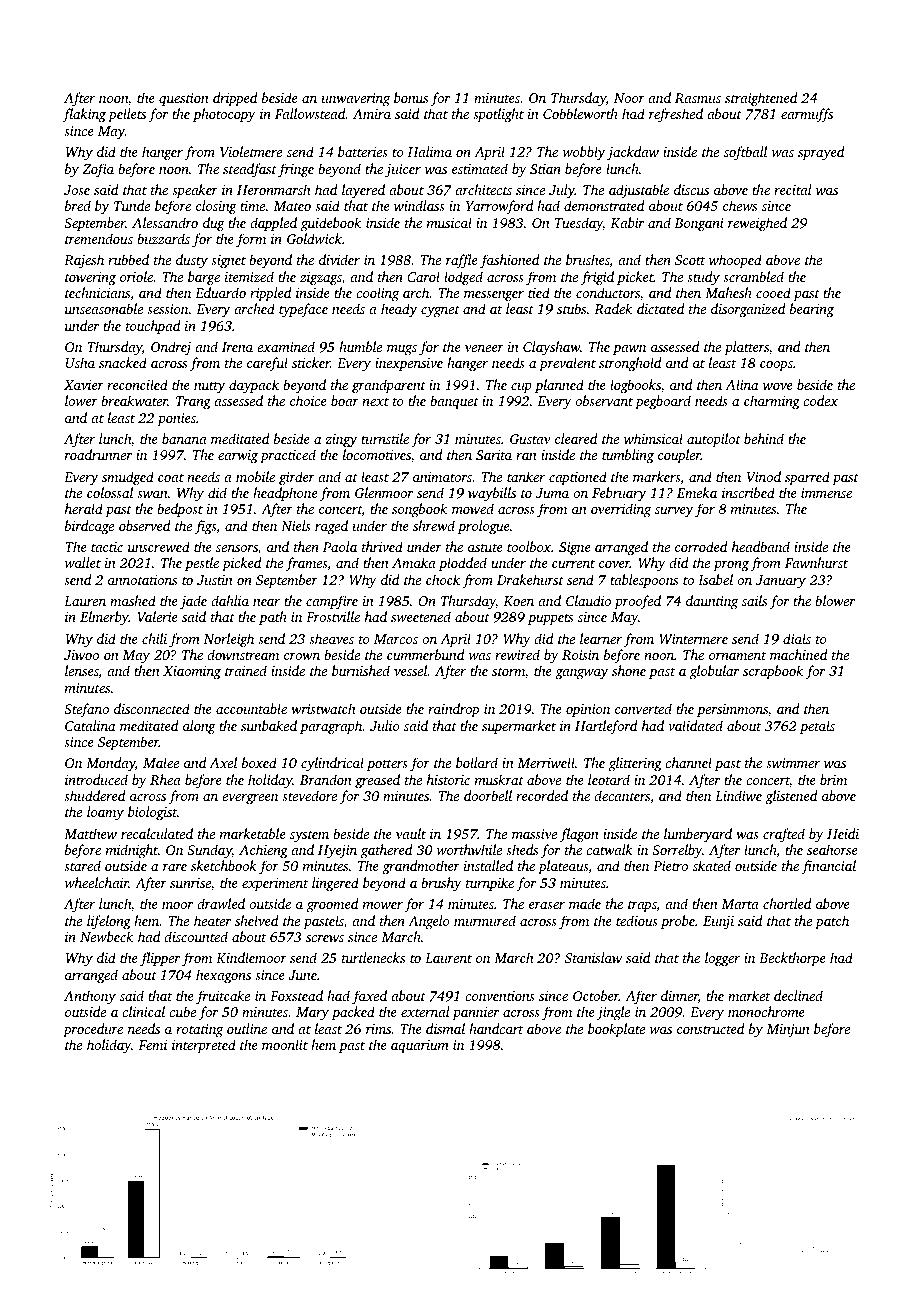 The width and height of the screenshot is (924, 1308). I want to click on Xavier, so click(84, 385).
